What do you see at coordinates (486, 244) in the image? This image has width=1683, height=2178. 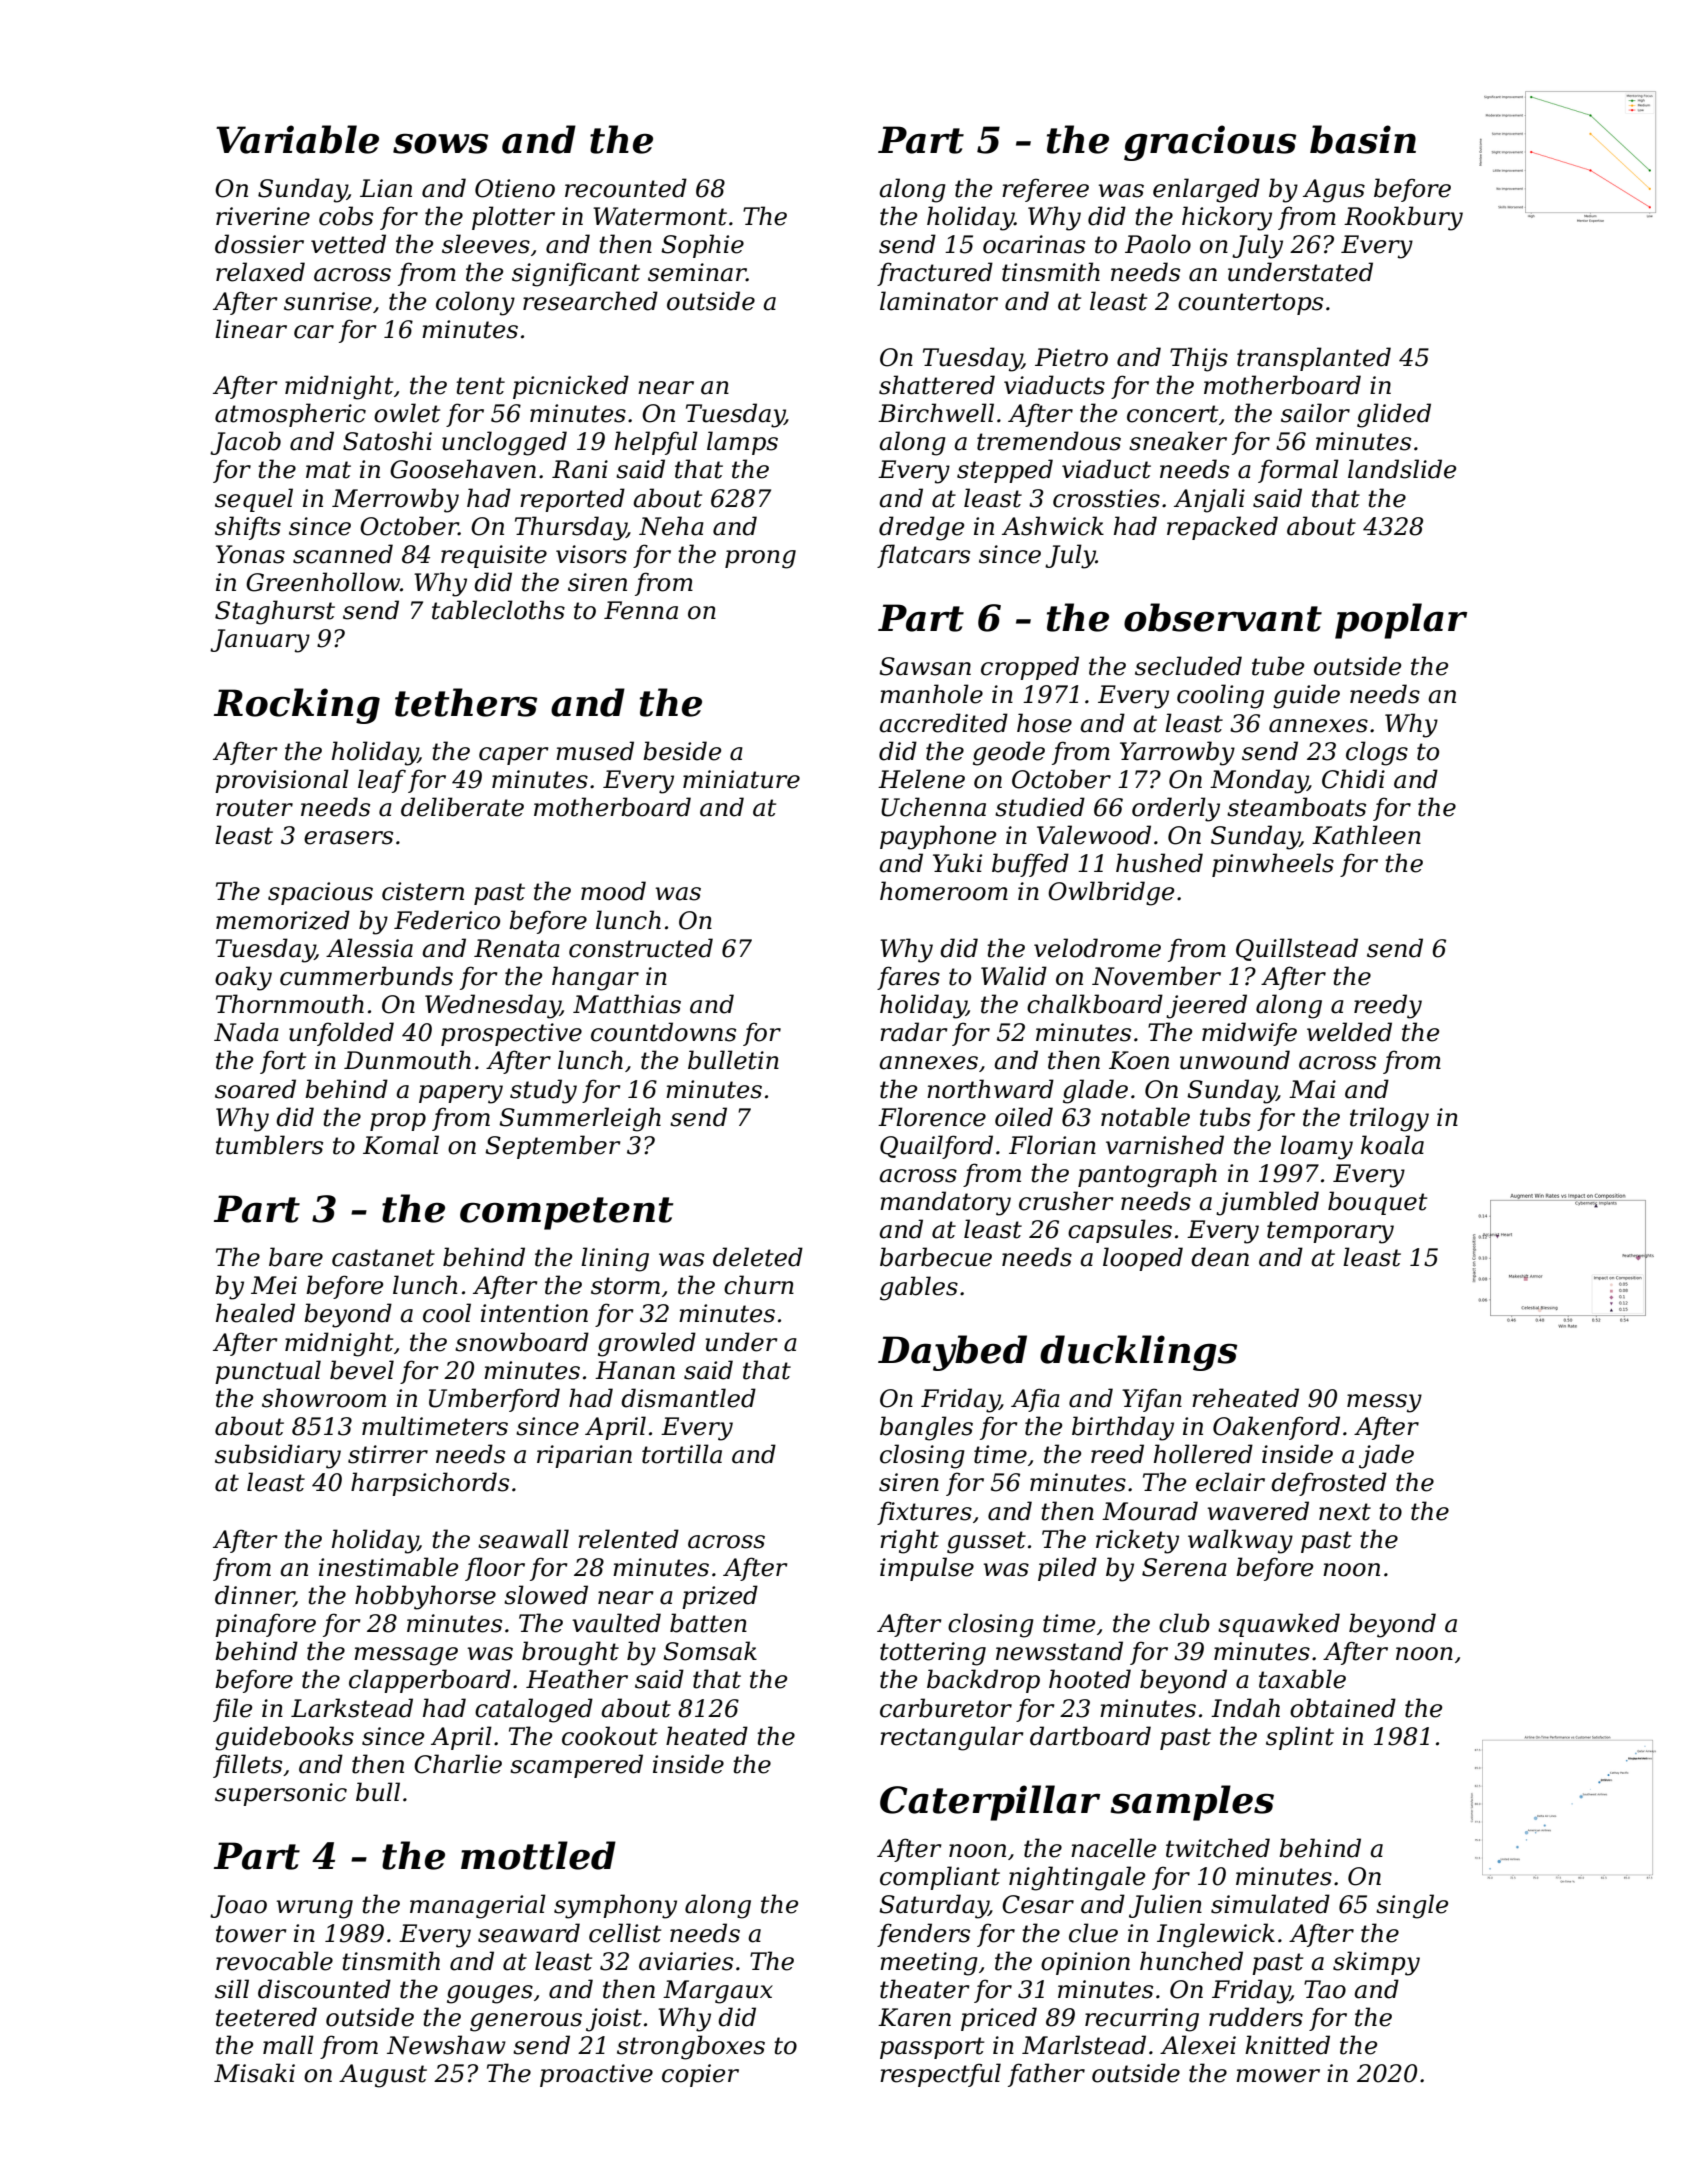 I see `sleeves` at bounding box center [486, 244].
